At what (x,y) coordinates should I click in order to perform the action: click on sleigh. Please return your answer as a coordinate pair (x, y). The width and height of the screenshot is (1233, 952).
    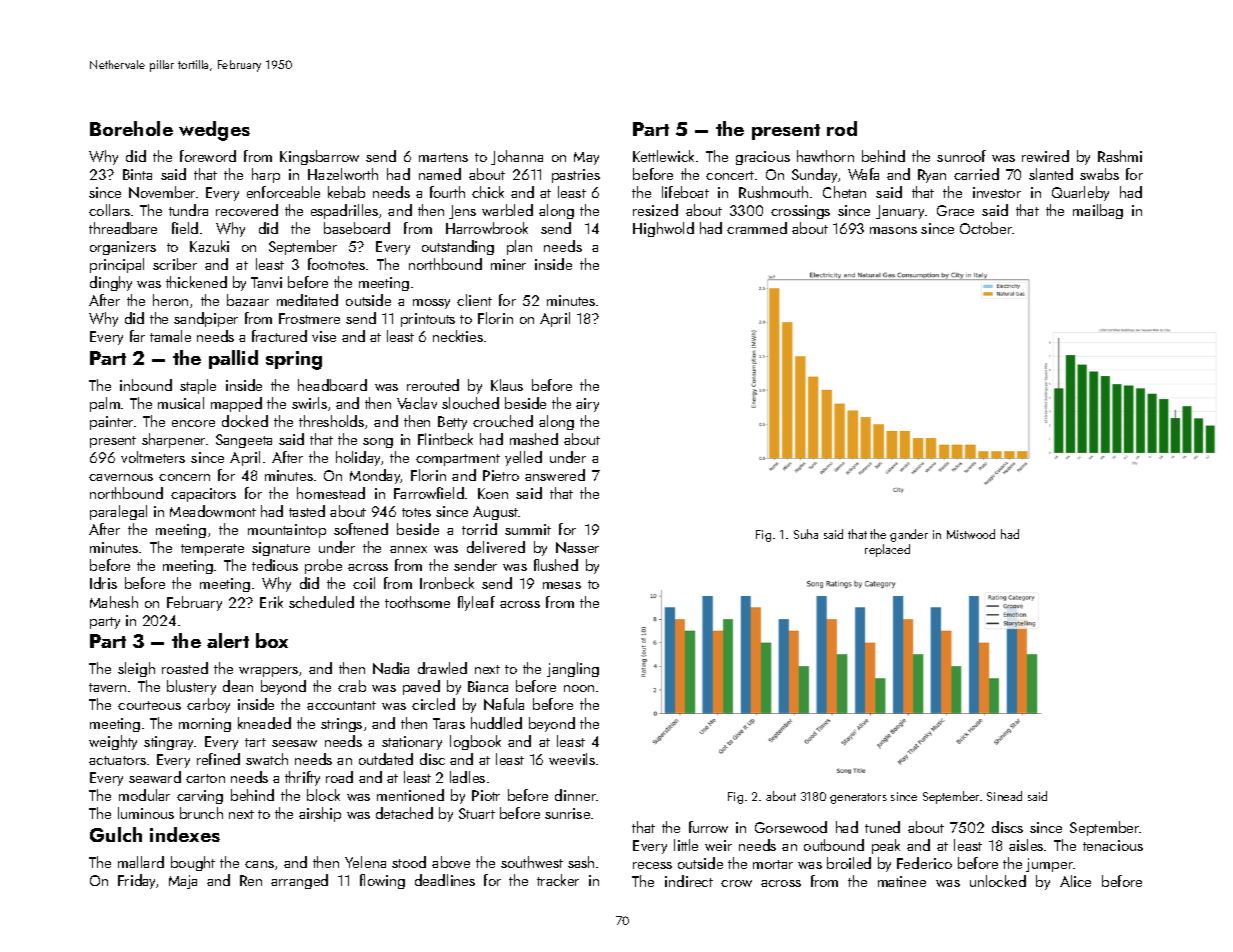
    Looking at the image, I should click on (136, 669).
